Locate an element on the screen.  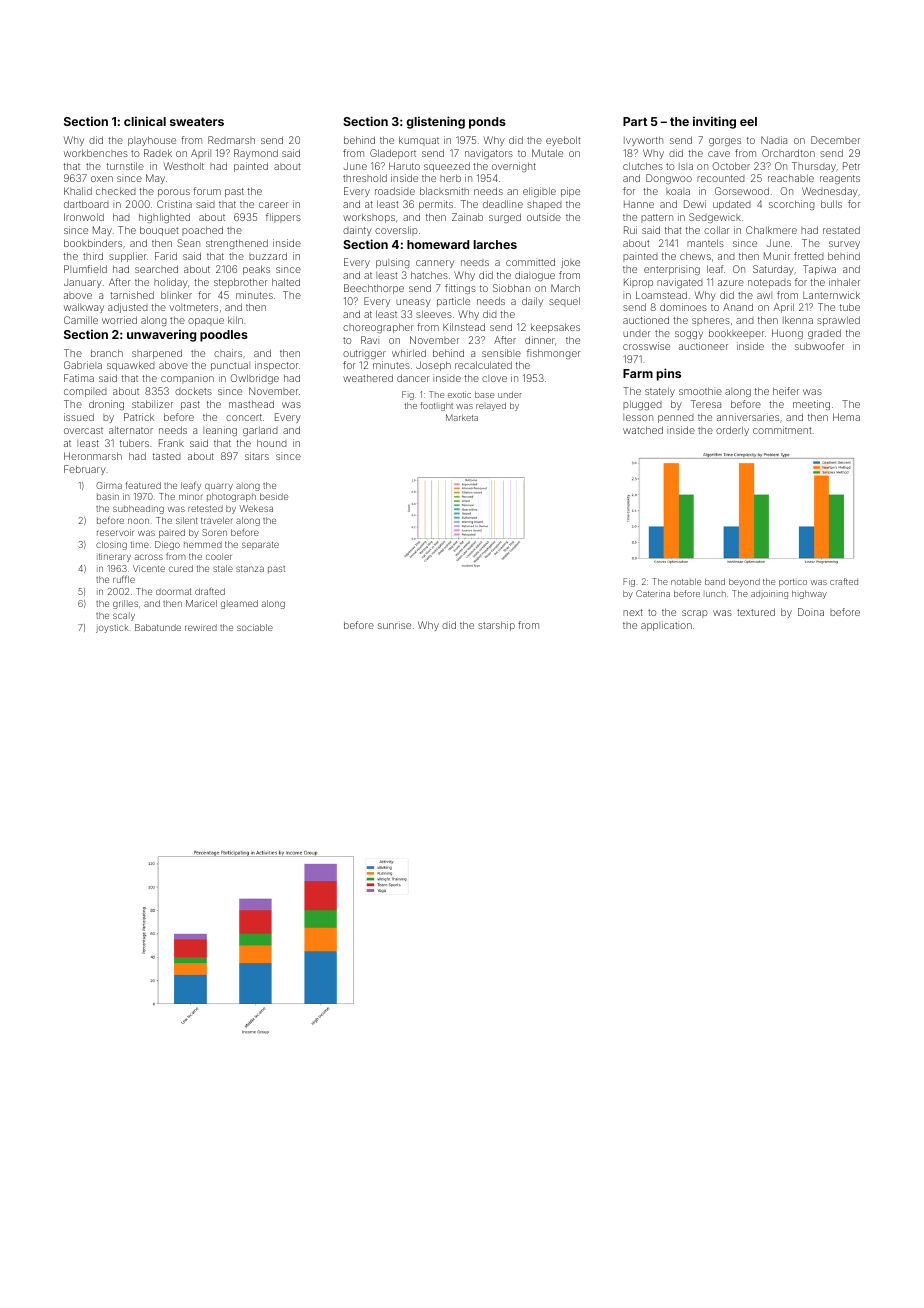
Babatunde is located at coordinates (158, 627).
